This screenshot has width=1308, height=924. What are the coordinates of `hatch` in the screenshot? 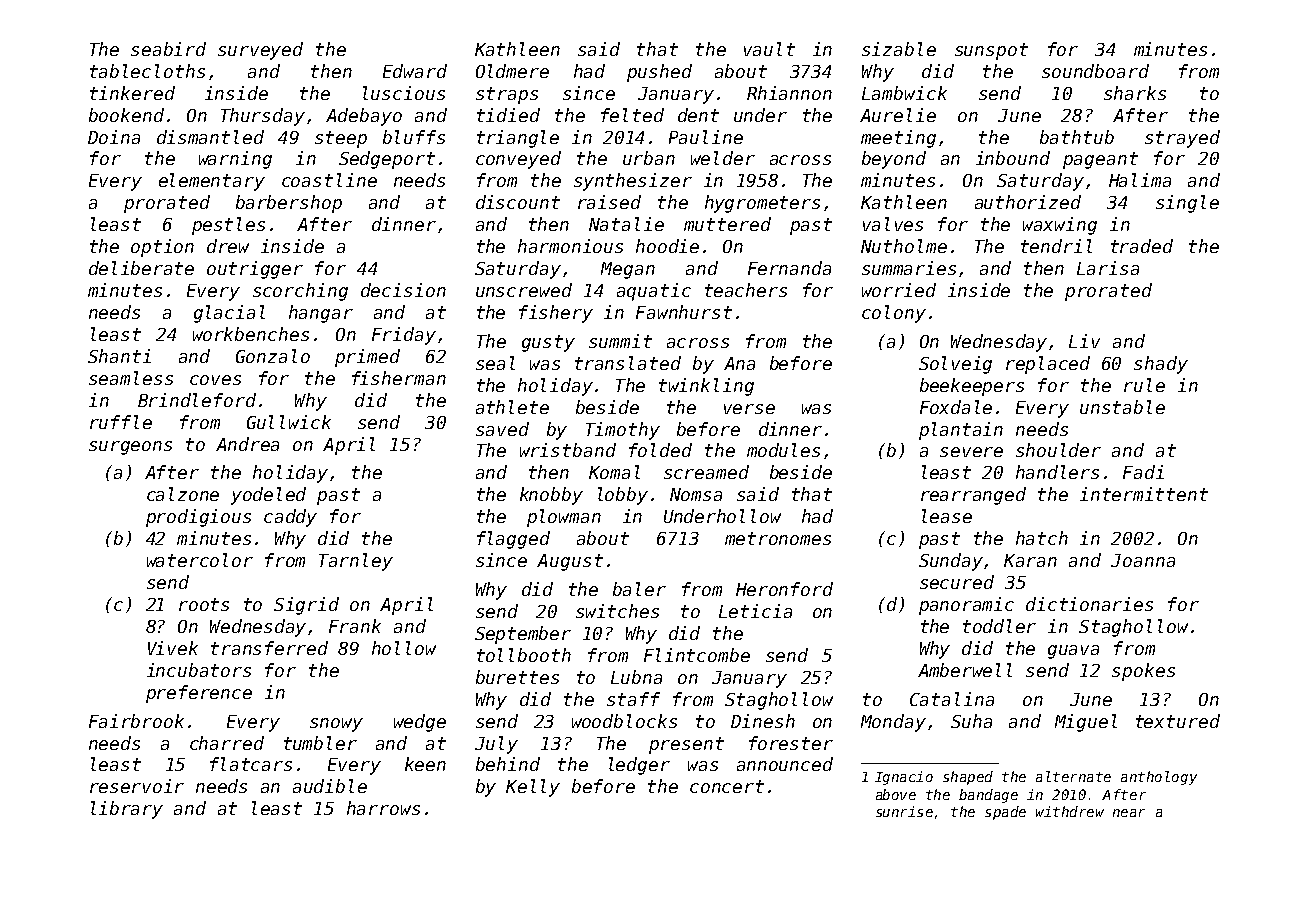 It's located at (1042, 538).
